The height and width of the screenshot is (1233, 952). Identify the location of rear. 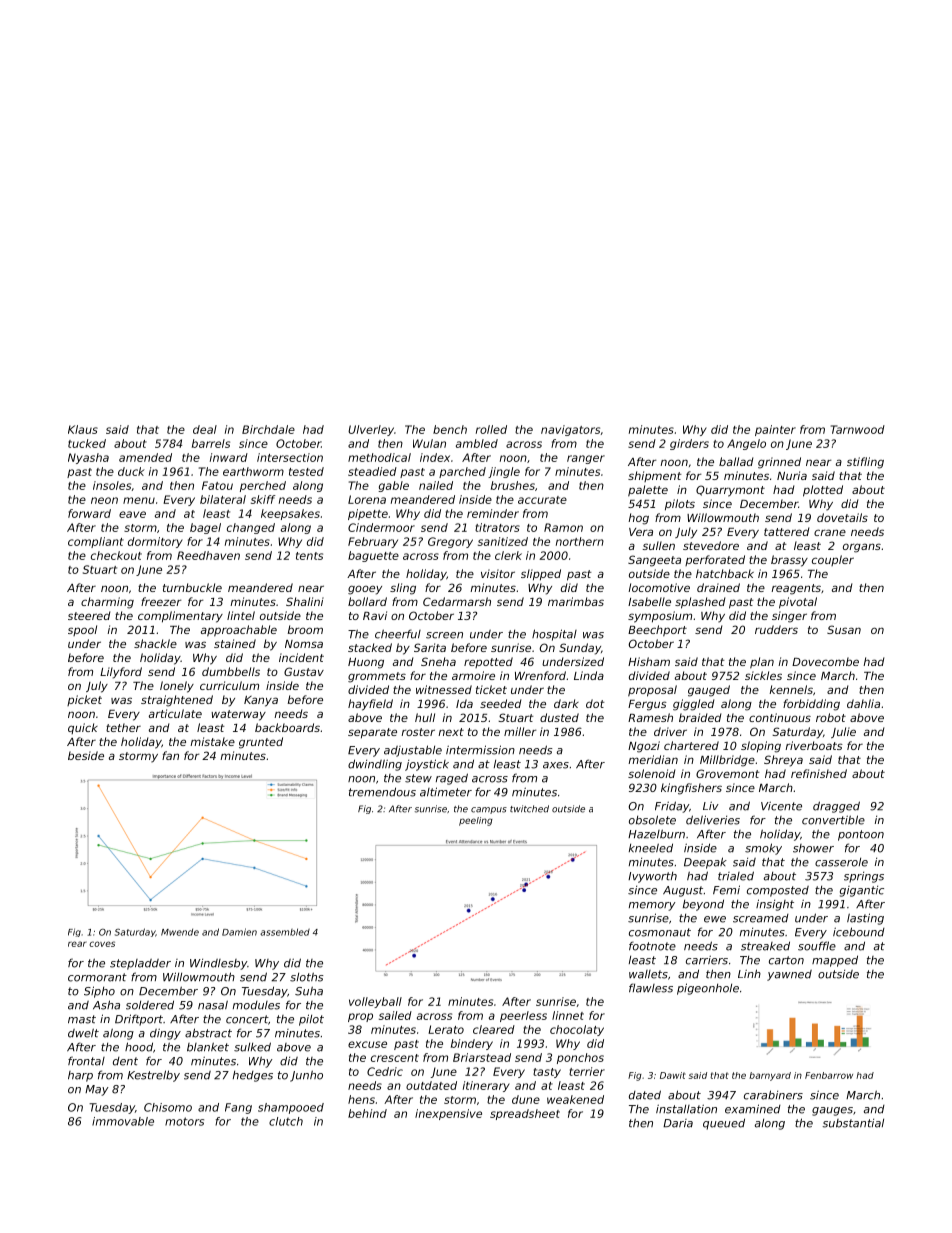
(77, 944).
